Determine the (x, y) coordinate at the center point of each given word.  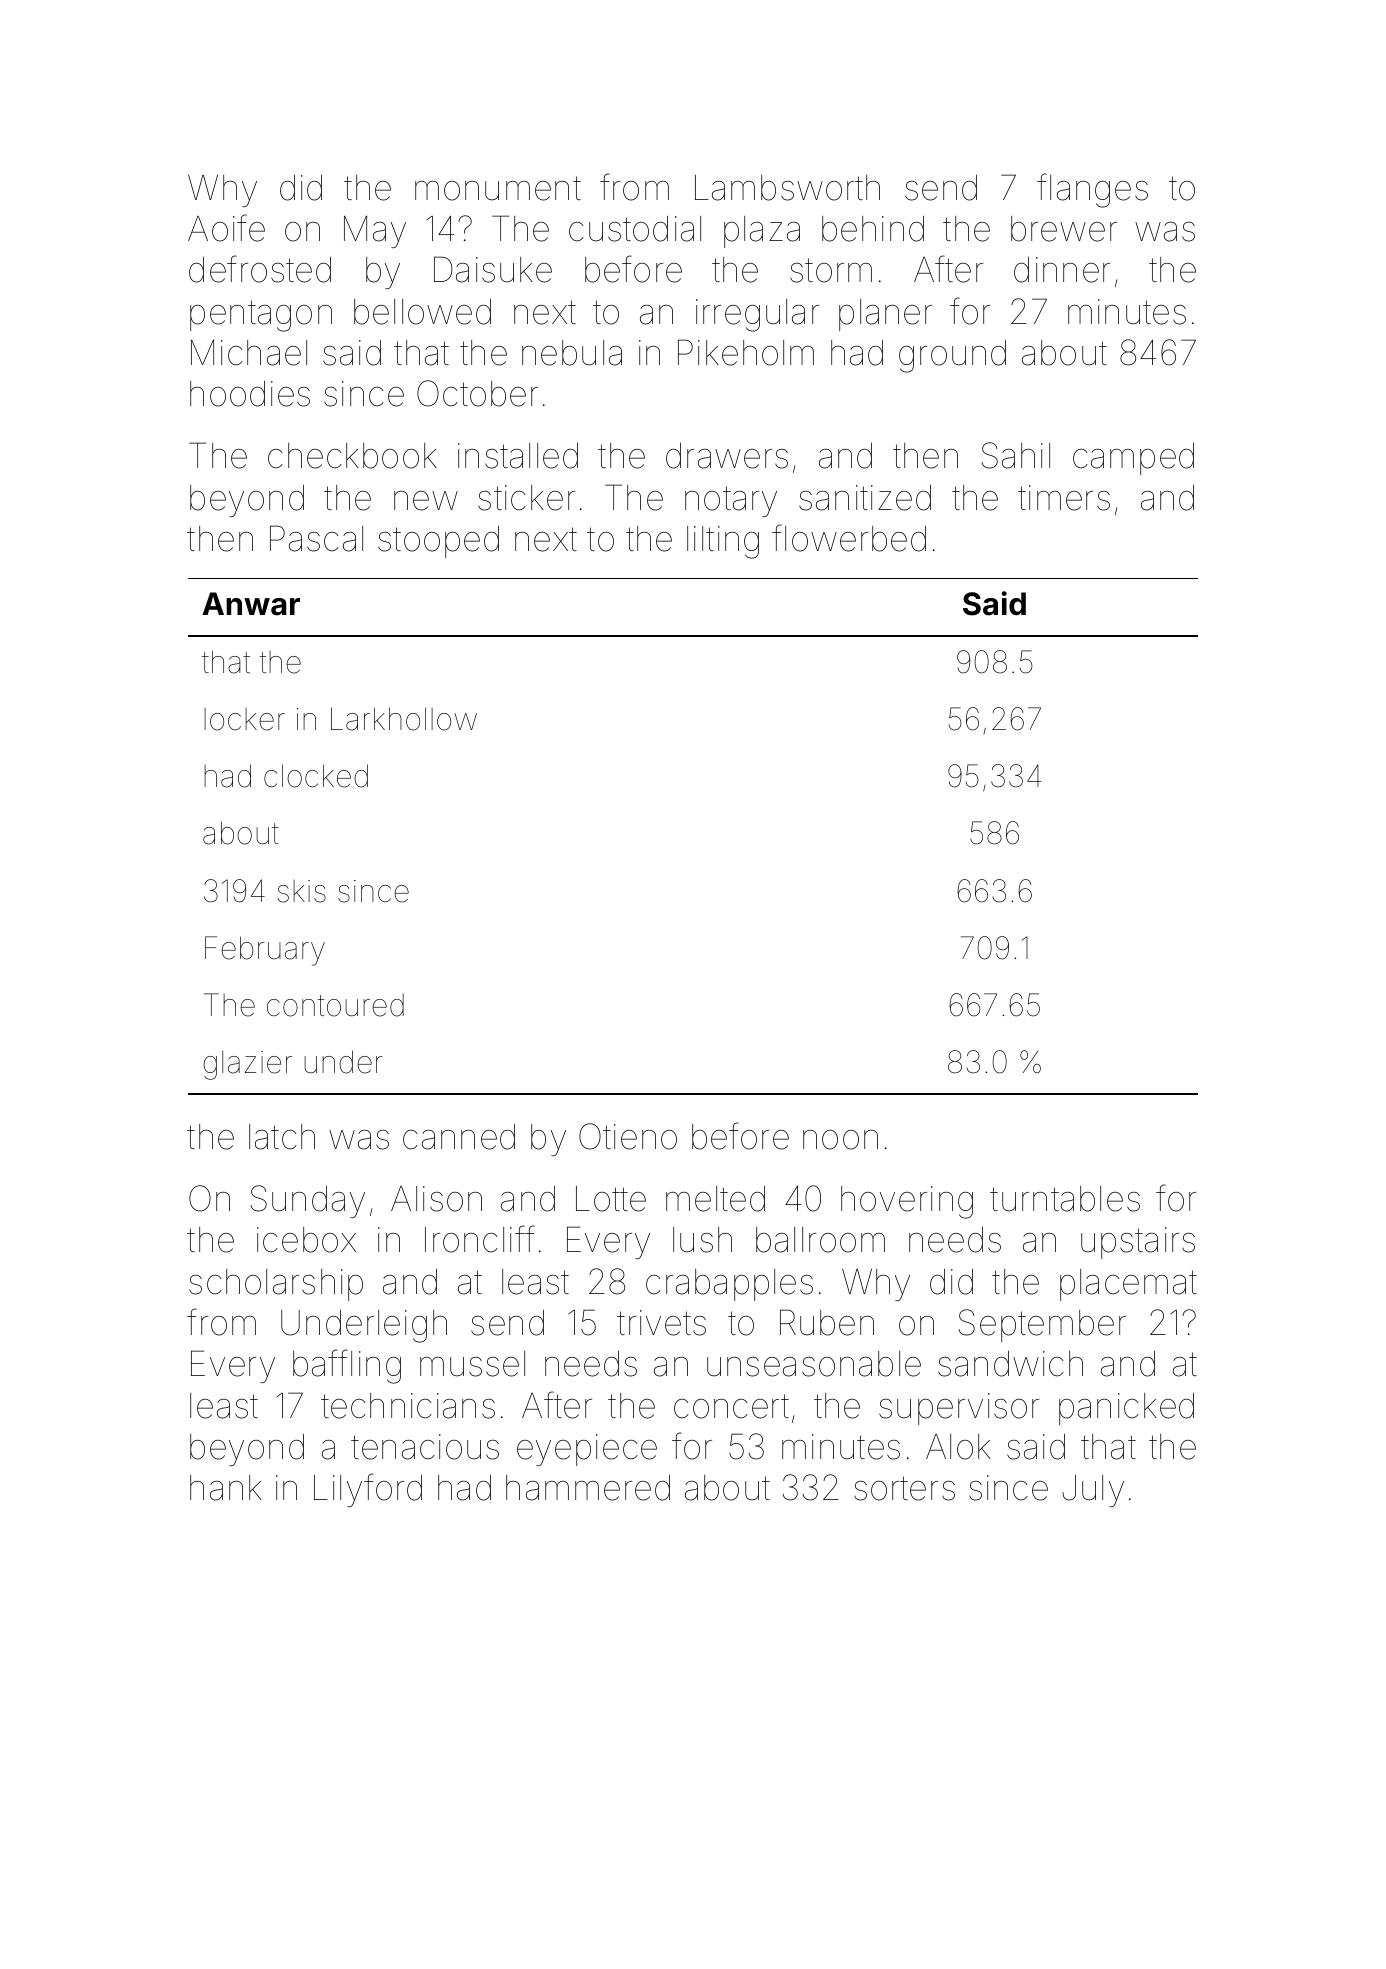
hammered (588, 1488)
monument (498, 188)
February (265, 951)
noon (840, 1140)
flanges (1092, 190)
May (375, 231)
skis (301, 891)
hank (226, 1488)
